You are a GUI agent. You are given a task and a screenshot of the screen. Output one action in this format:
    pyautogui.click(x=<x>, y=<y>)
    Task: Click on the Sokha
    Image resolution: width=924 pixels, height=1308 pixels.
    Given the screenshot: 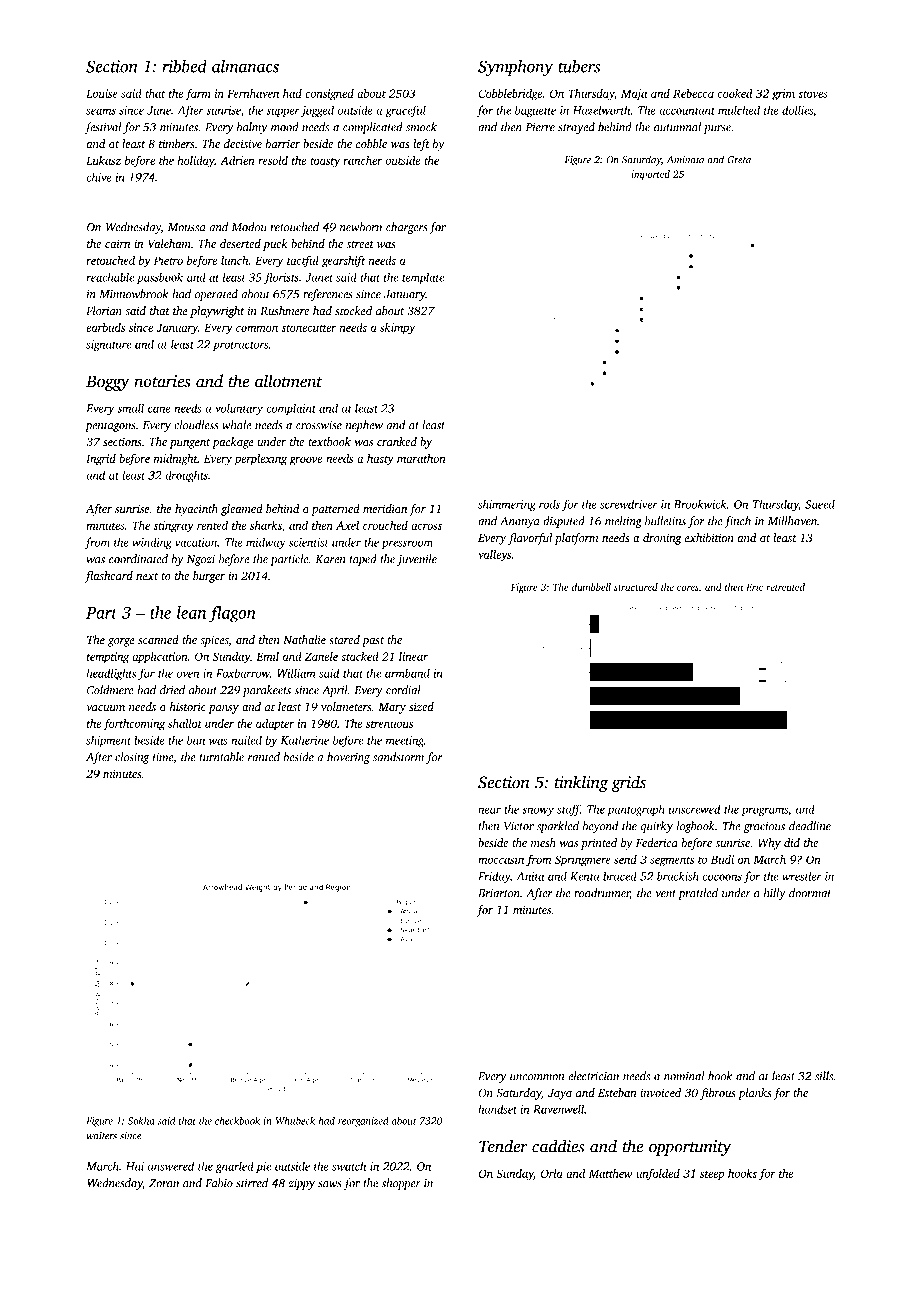 What is the action you would take?
    pyautogui.click(x=141, y=1121)
